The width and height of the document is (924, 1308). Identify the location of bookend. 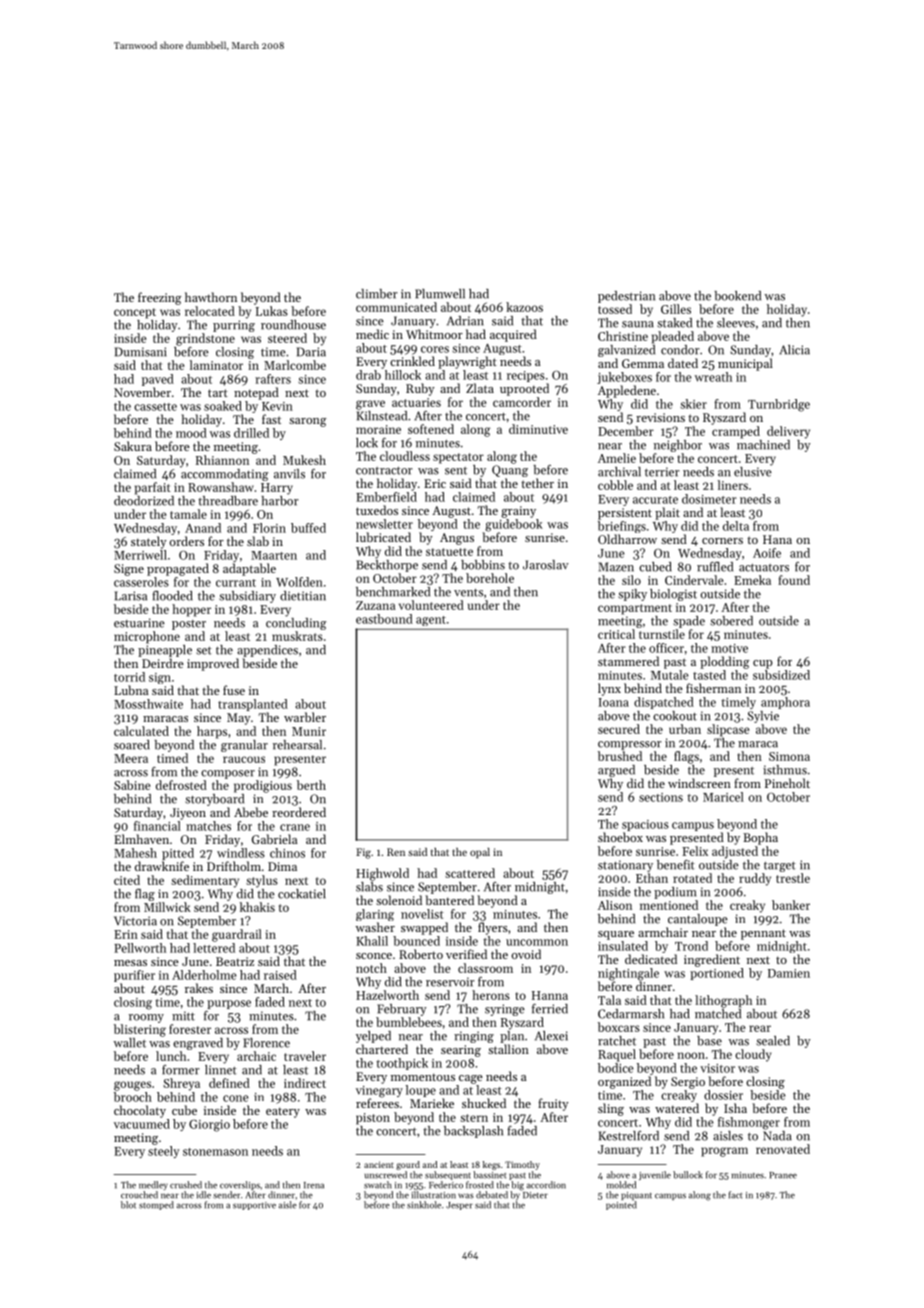
(737, 296).
